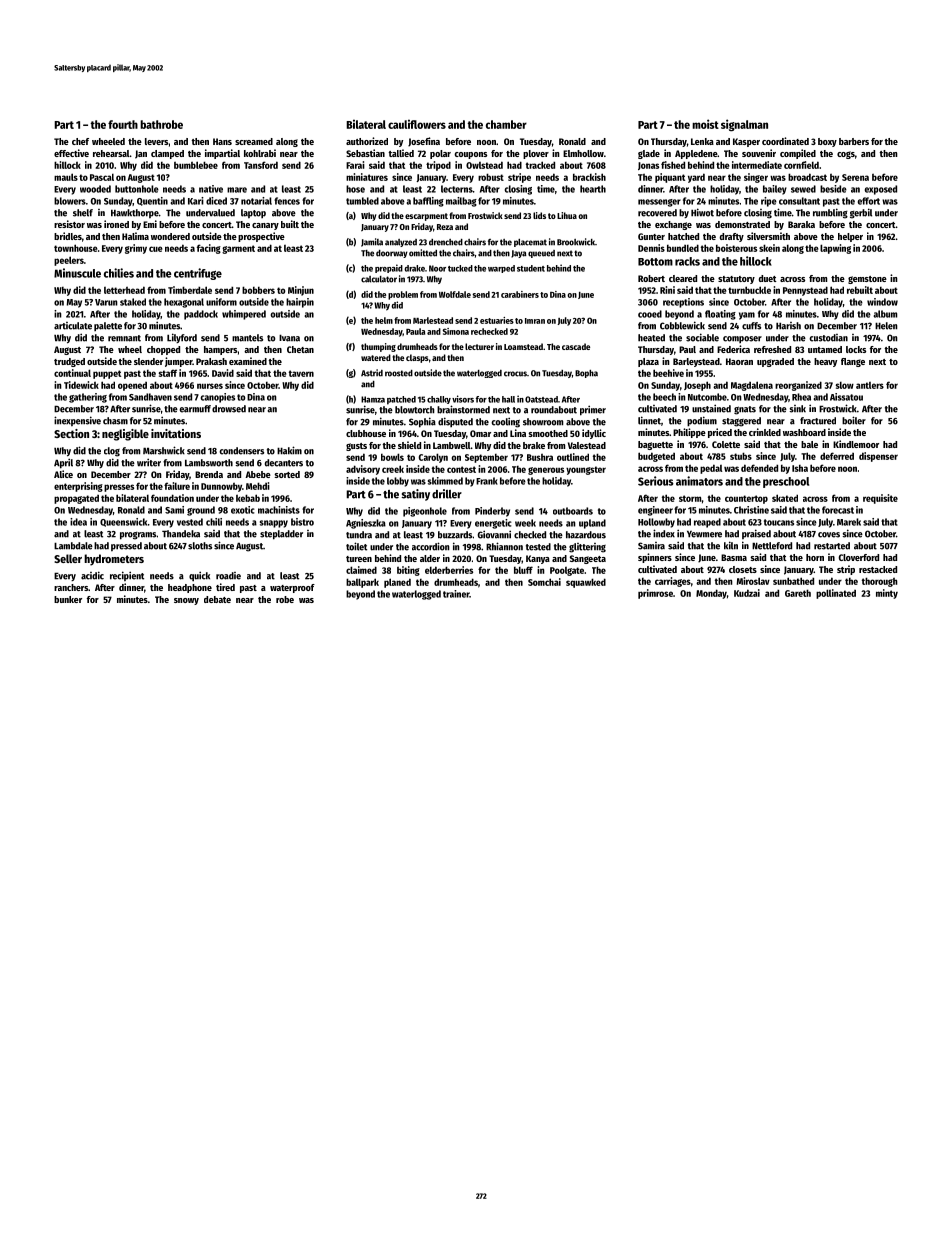  What do you see at coordinates (797, 409) in the screenshot?
I see `sink` at bounding box center [797, 409].
